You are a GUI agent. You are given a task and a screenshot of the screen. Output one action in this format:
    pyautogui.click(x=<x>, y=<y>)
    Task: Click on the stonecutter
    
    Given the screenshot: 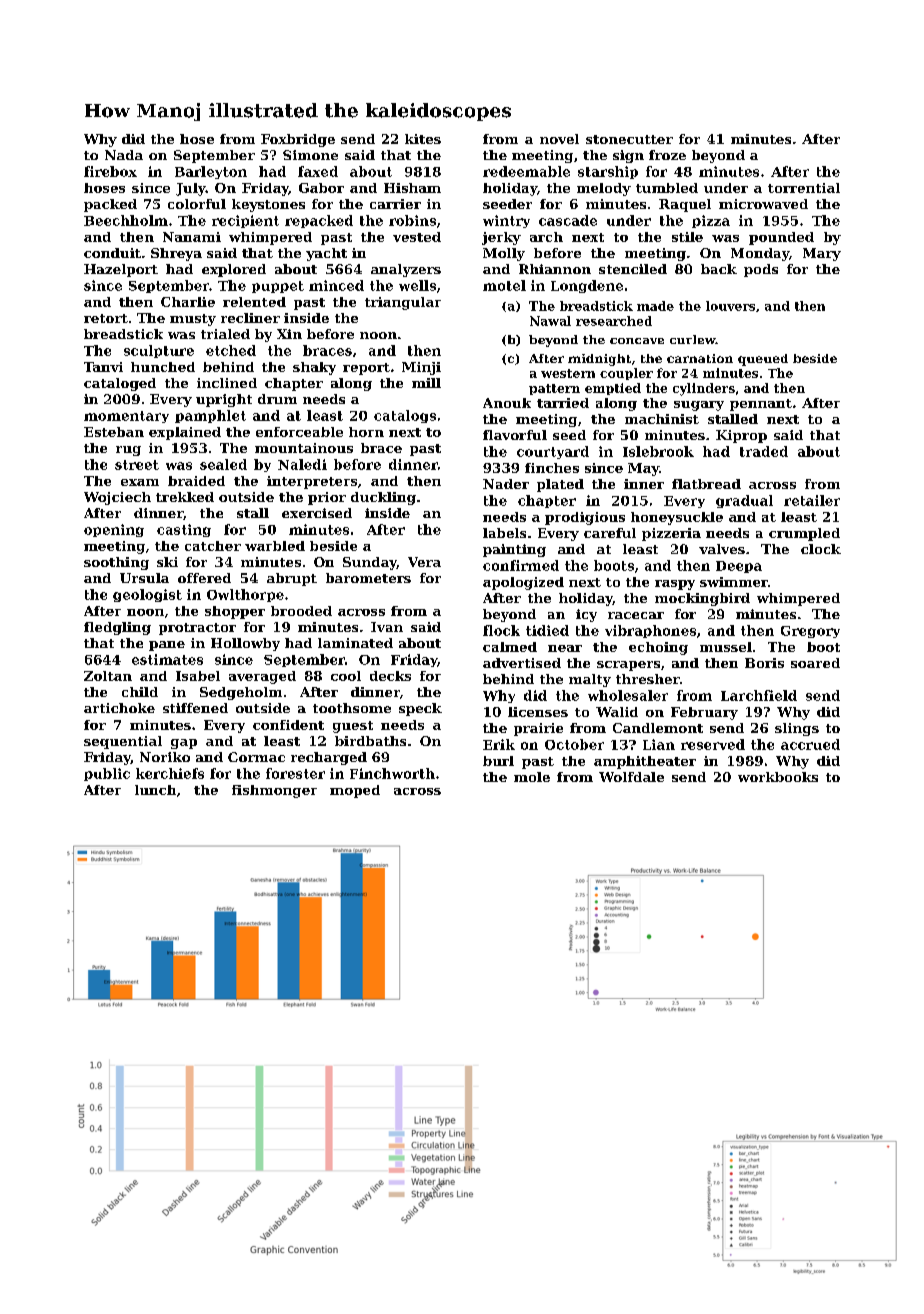 What is the action you would take?
    pyautogui.click(x=629, y=139)
